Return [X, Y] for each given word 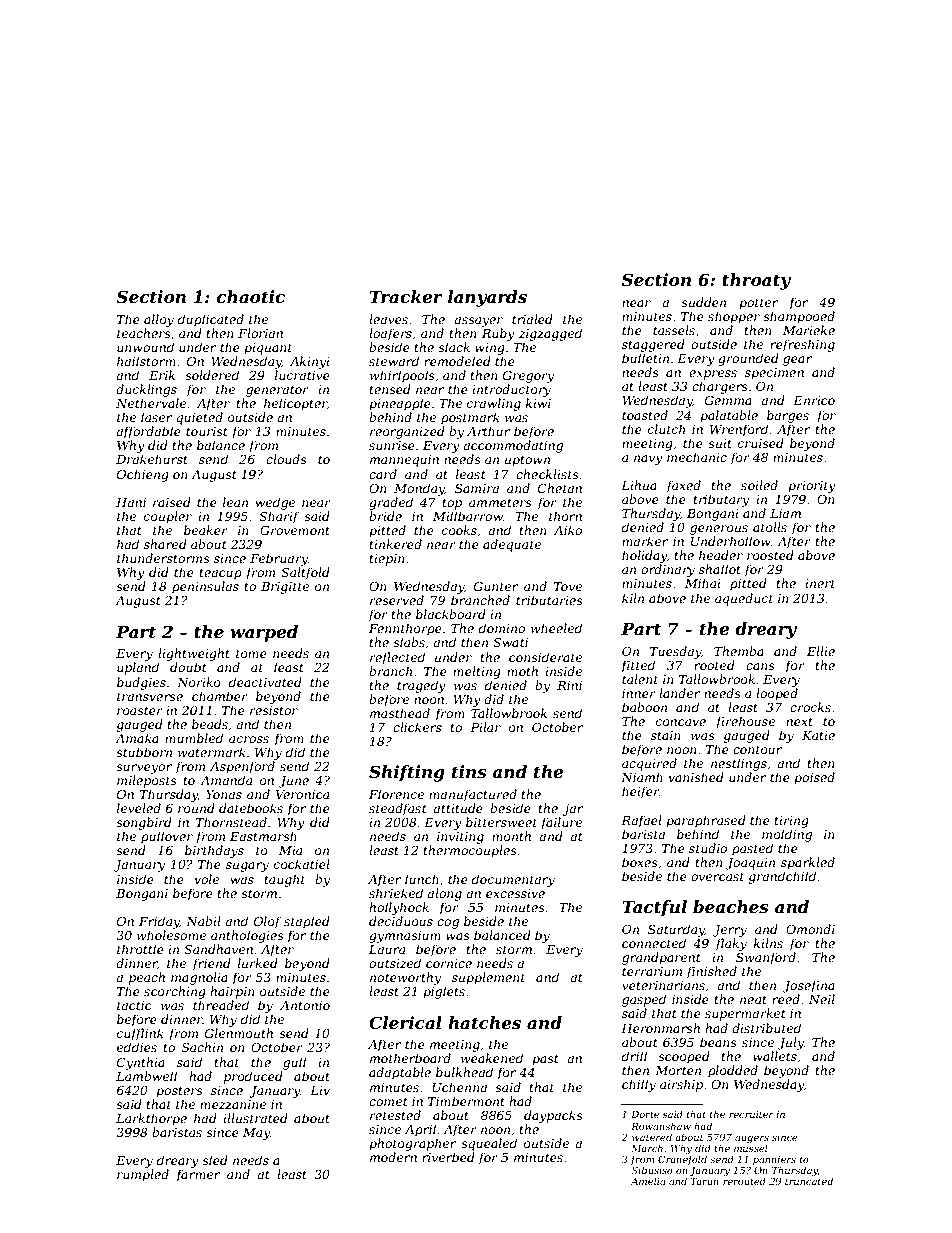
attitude [458, 808]
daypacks [553, 1116]
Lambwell [146, 1076]
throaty [756, 281]
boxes [640, 862]
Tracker [406, 296]
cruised [761, 443]
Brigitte [285, 588]
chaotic [251, 296]
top [452, 504]
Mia [290, 850]
